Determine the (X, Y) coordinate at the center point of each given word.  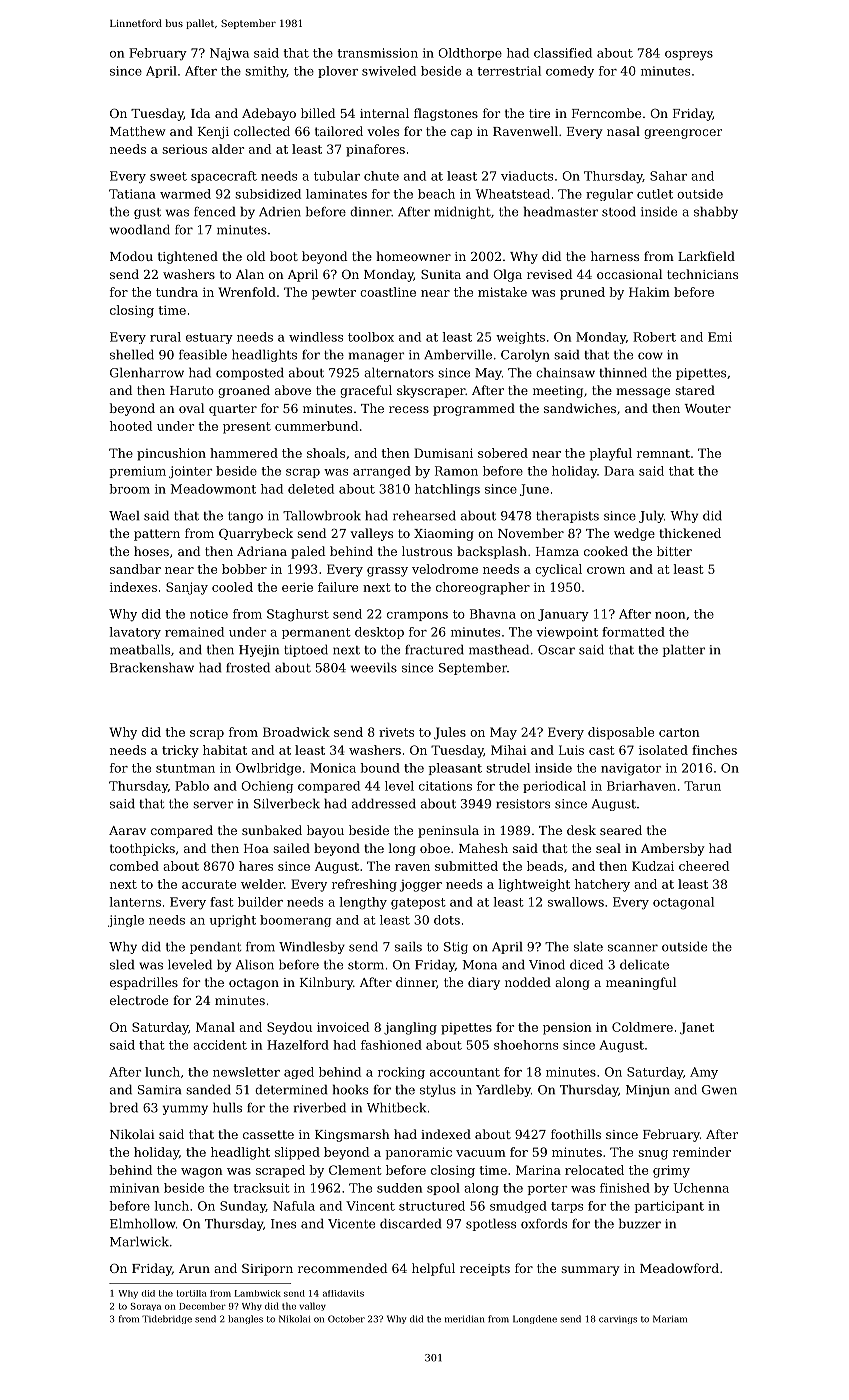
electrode (139, 1000)
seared (621, 830)
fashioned (391, 1045)
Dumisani (443, 453)
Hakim (649, 292)
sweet (168, 176)
